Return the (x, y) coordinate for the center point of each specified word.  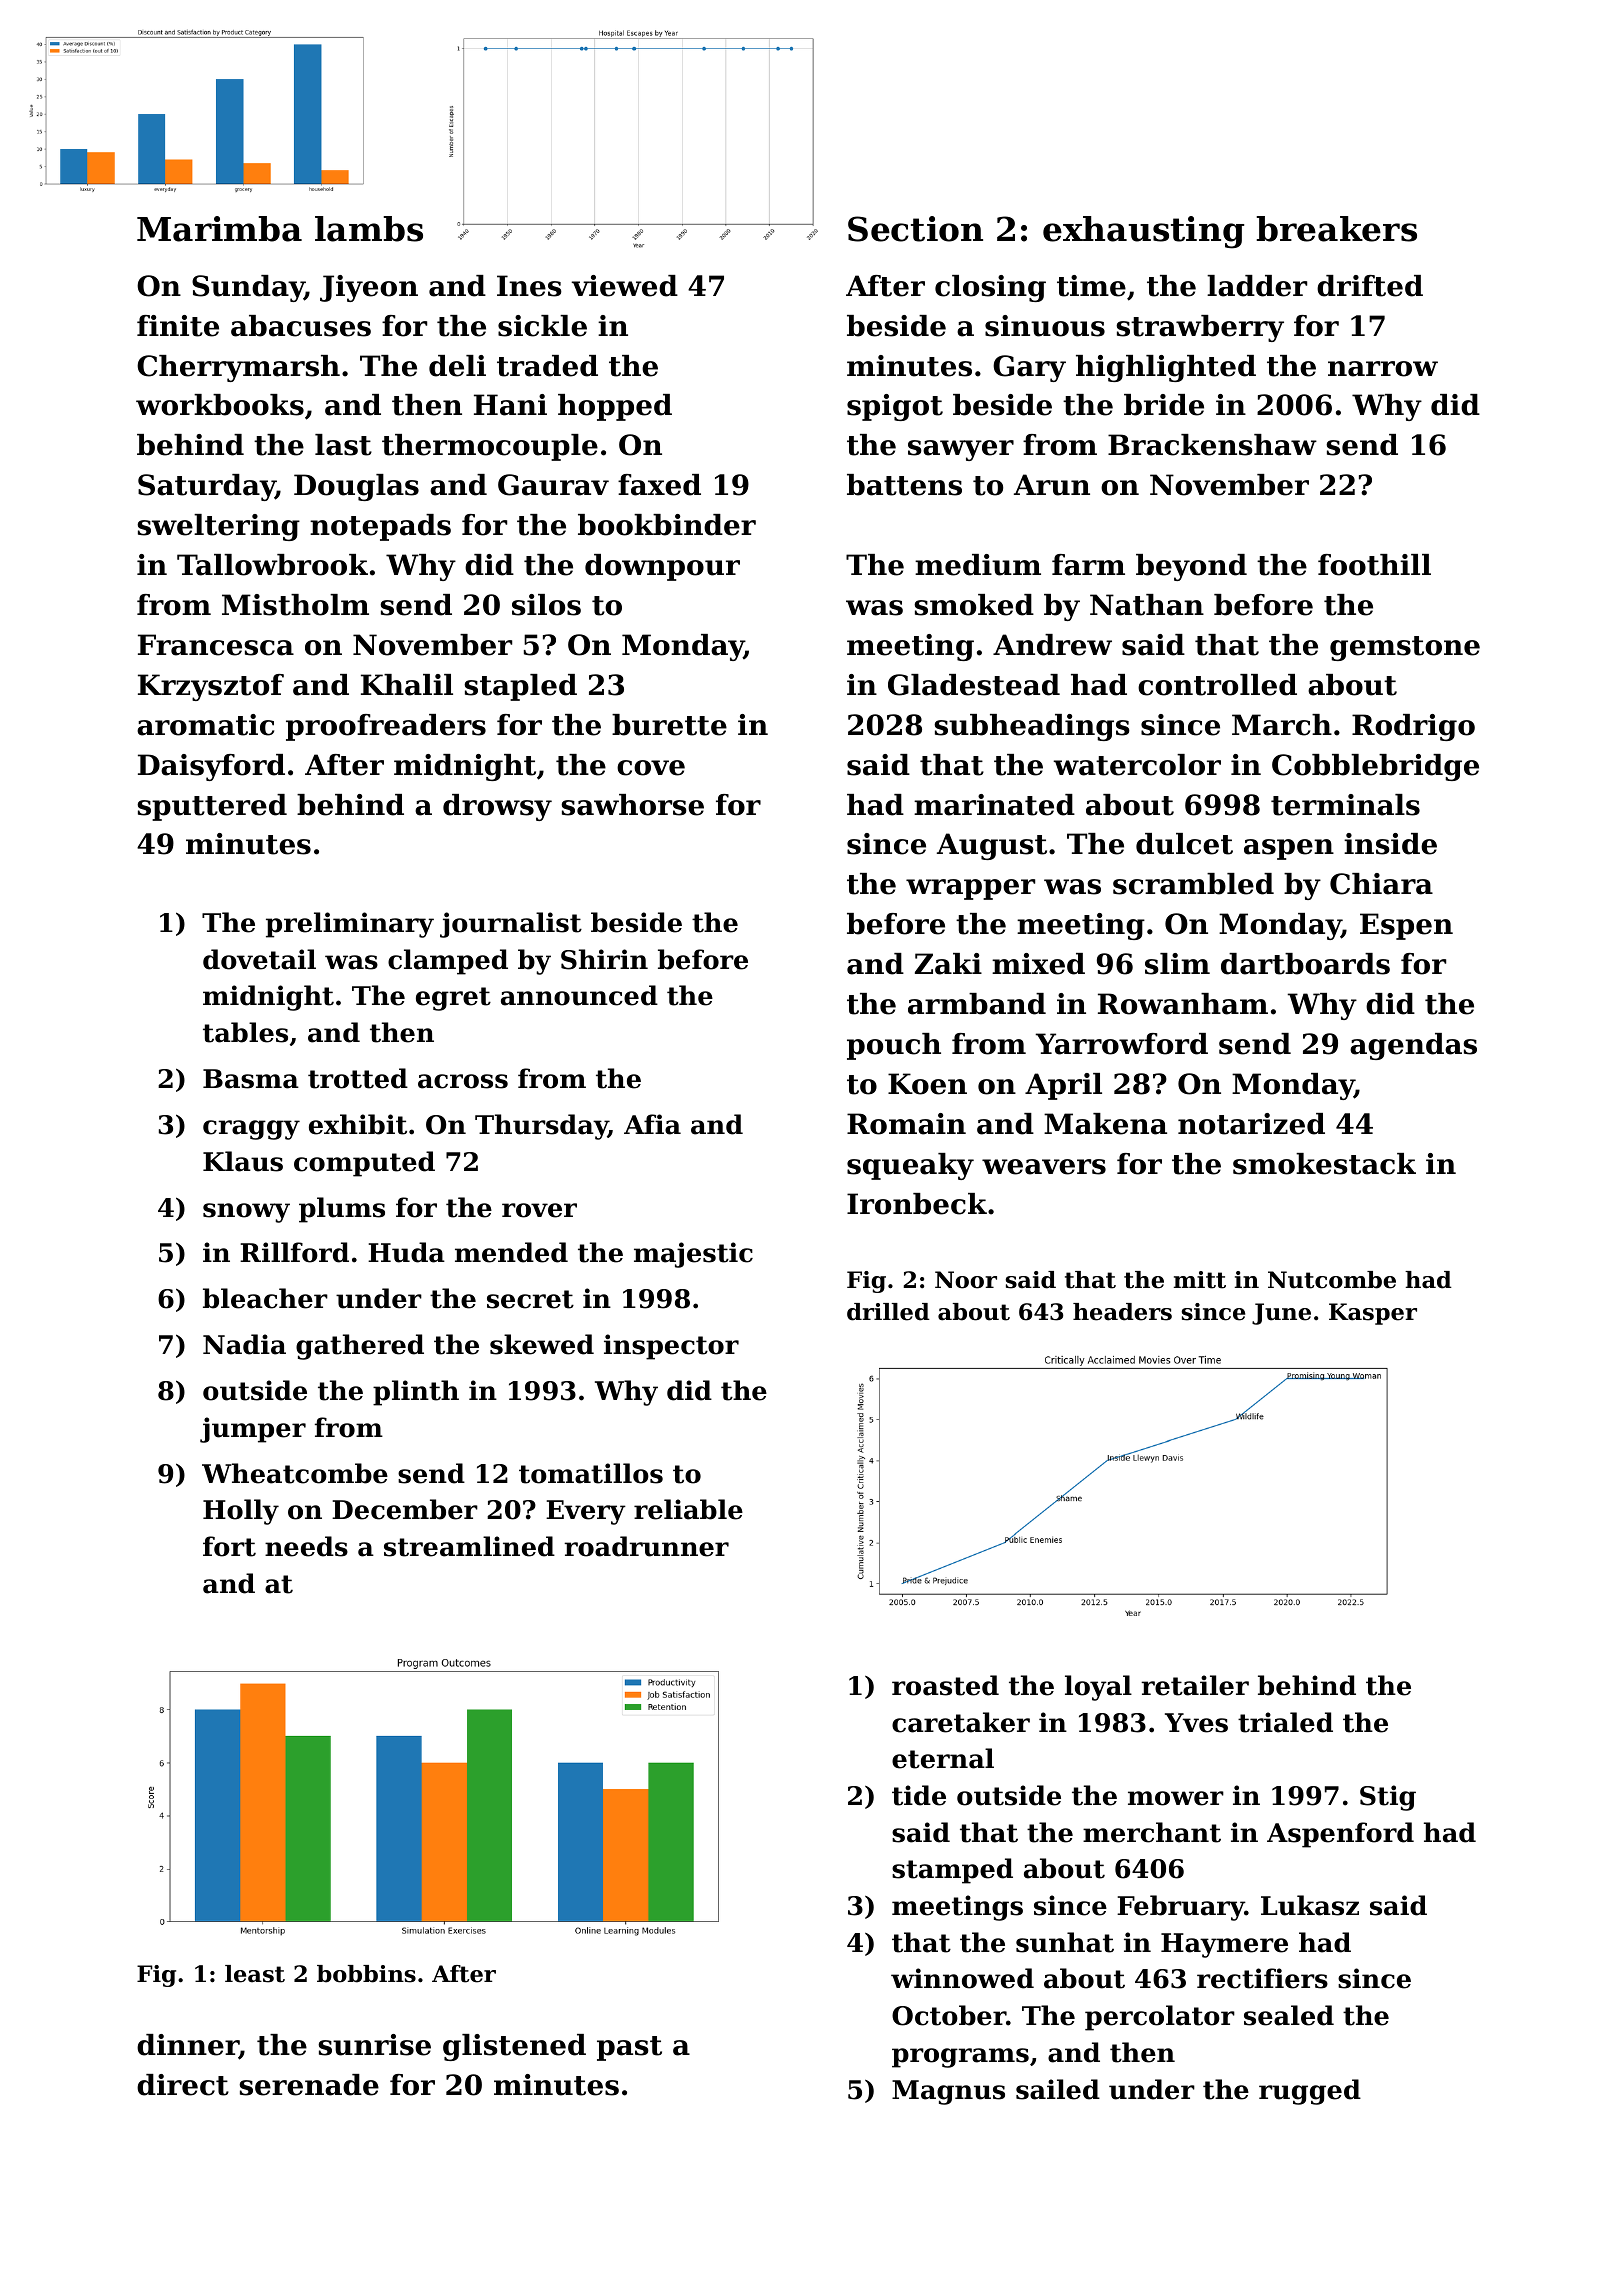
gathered (360, 1347)
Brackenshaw (1212, 445)
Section (915, 229)
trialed (1285, 1722)
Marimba (219, 229)
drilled (888, 1312)
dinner (188, 2046)
